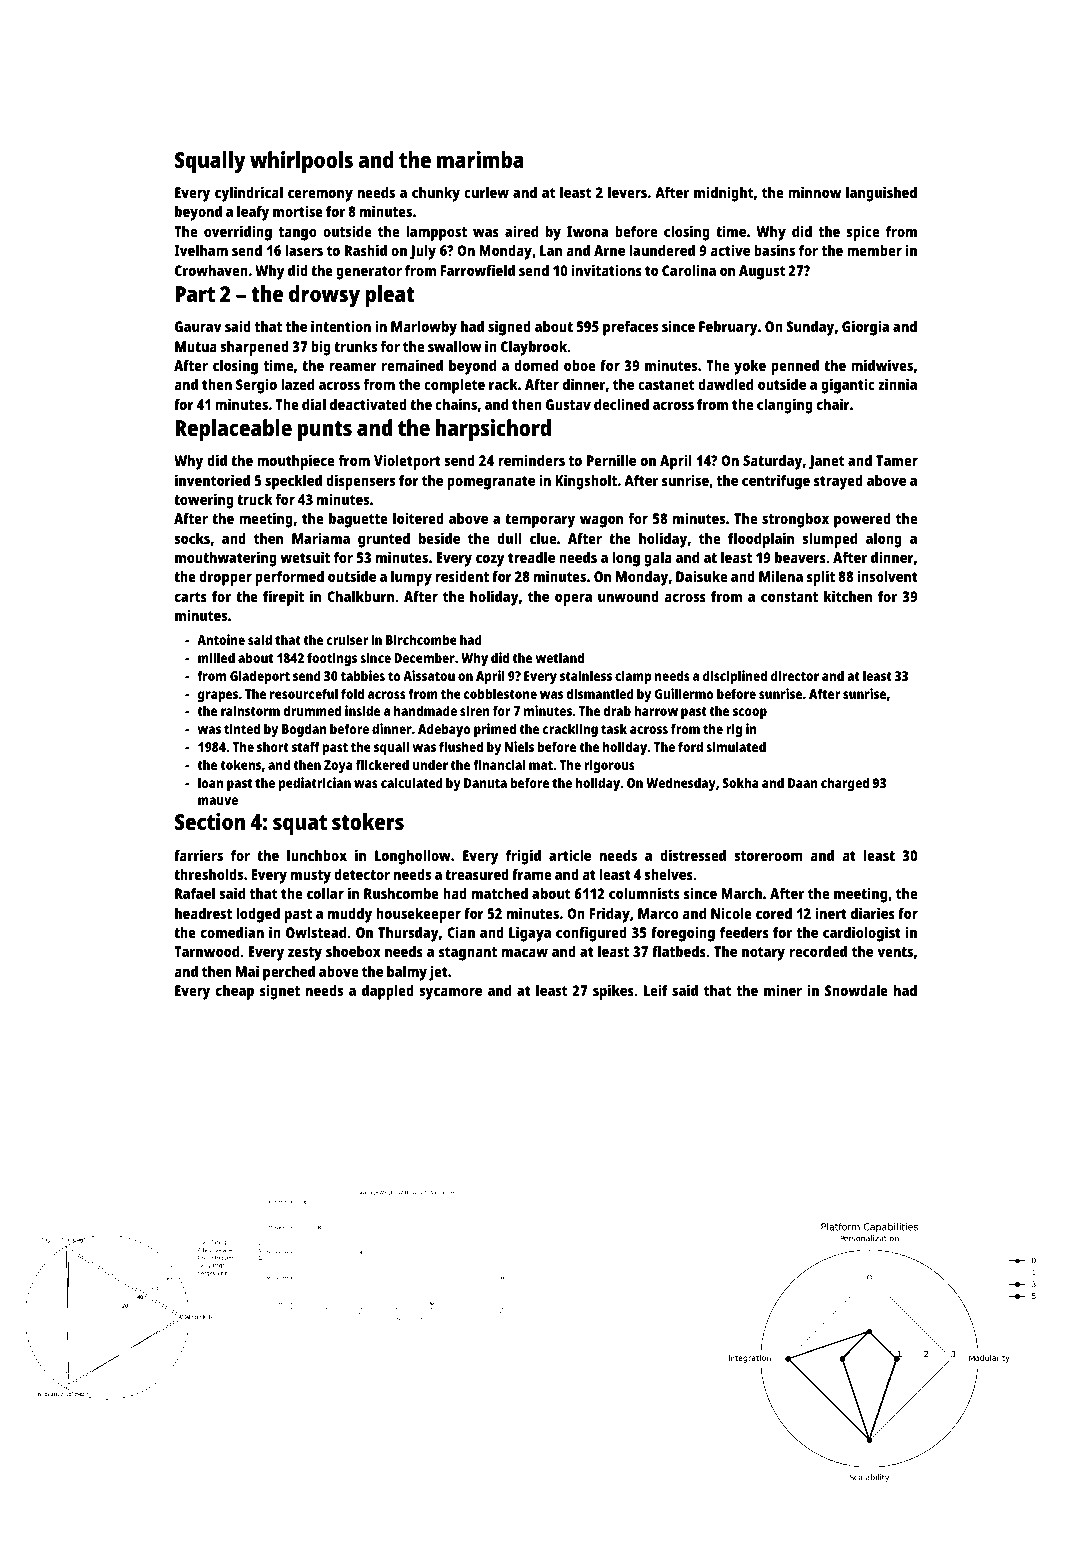 This screenshot has height=1551, width=1092. What do you see at coordinates (882, 365) in the screenshot?
I see `midwives` at bounding box center [882, 365].
